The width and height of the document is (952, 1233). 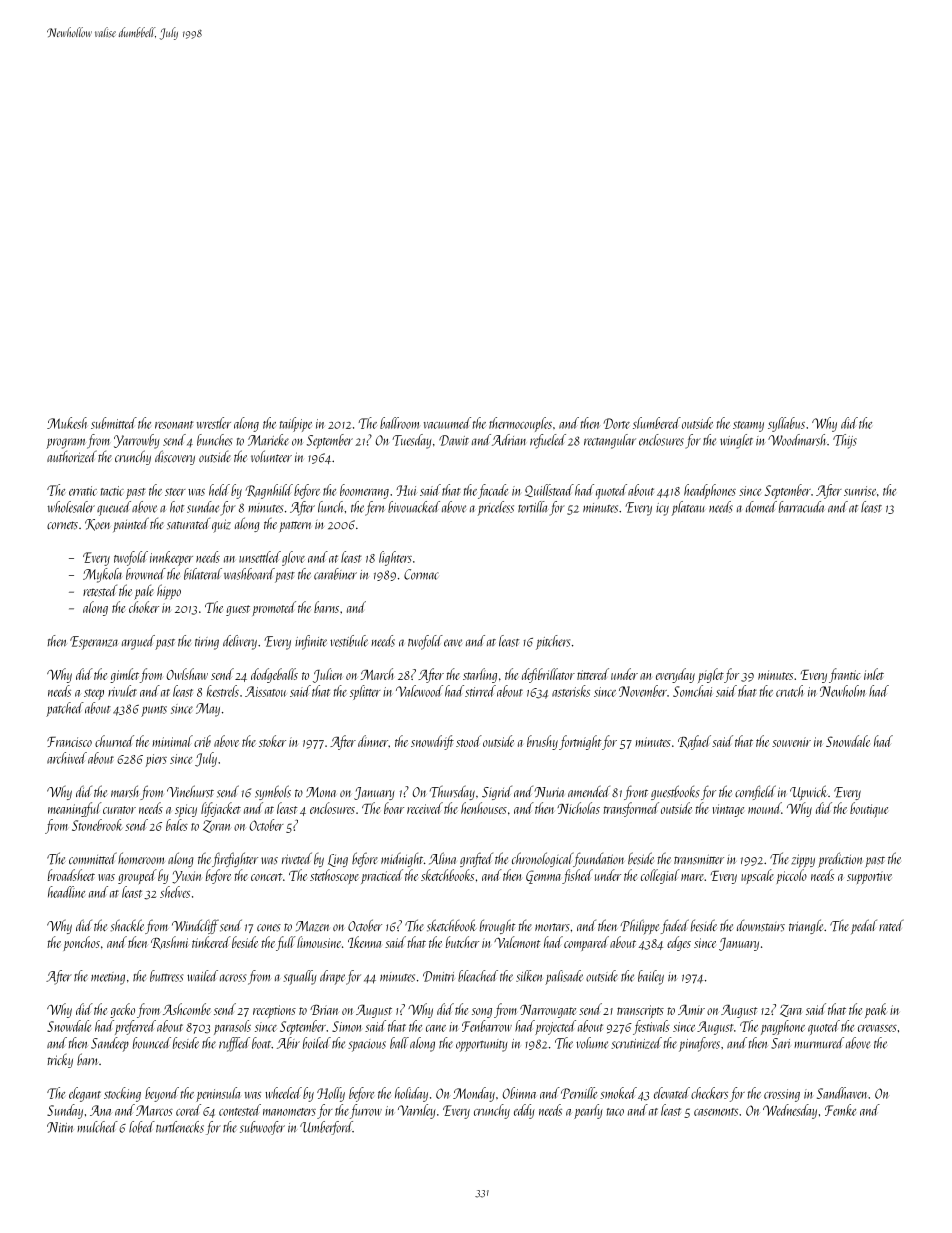 I want to click on crevasses, so click(x=877, y=1028).
